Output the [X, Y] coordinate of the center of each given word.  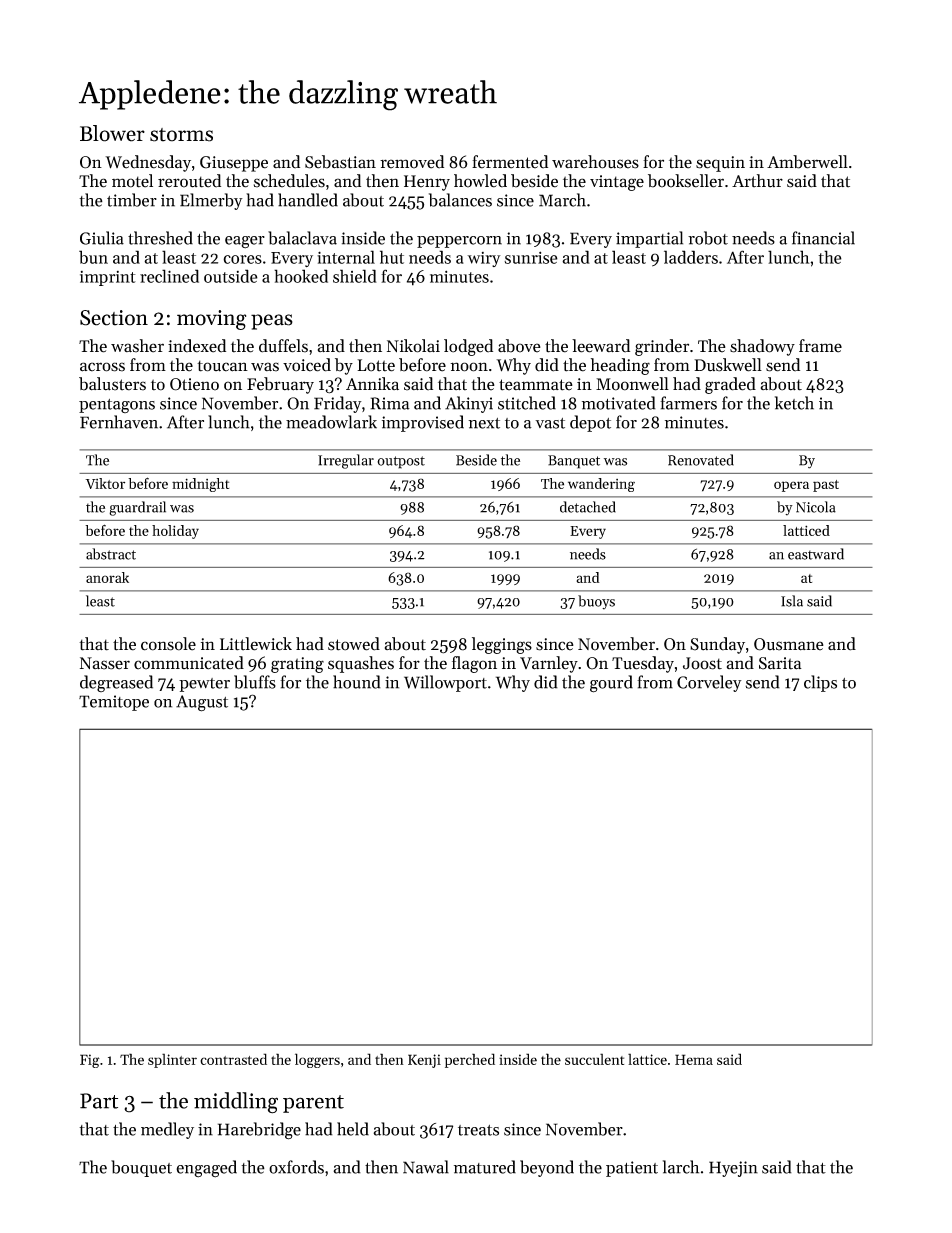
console [168, 644]
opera [791, 486]
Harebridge [259, 1131]
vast [550, 423]
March [562, 200]
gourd [611, 684]
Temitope [114, 703]
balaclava [302, 238]
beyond [547, 1168]
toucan [222, 366]
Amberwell [807, 162]
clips [820, 683]
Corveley [709, 683]
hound [357, 682]
